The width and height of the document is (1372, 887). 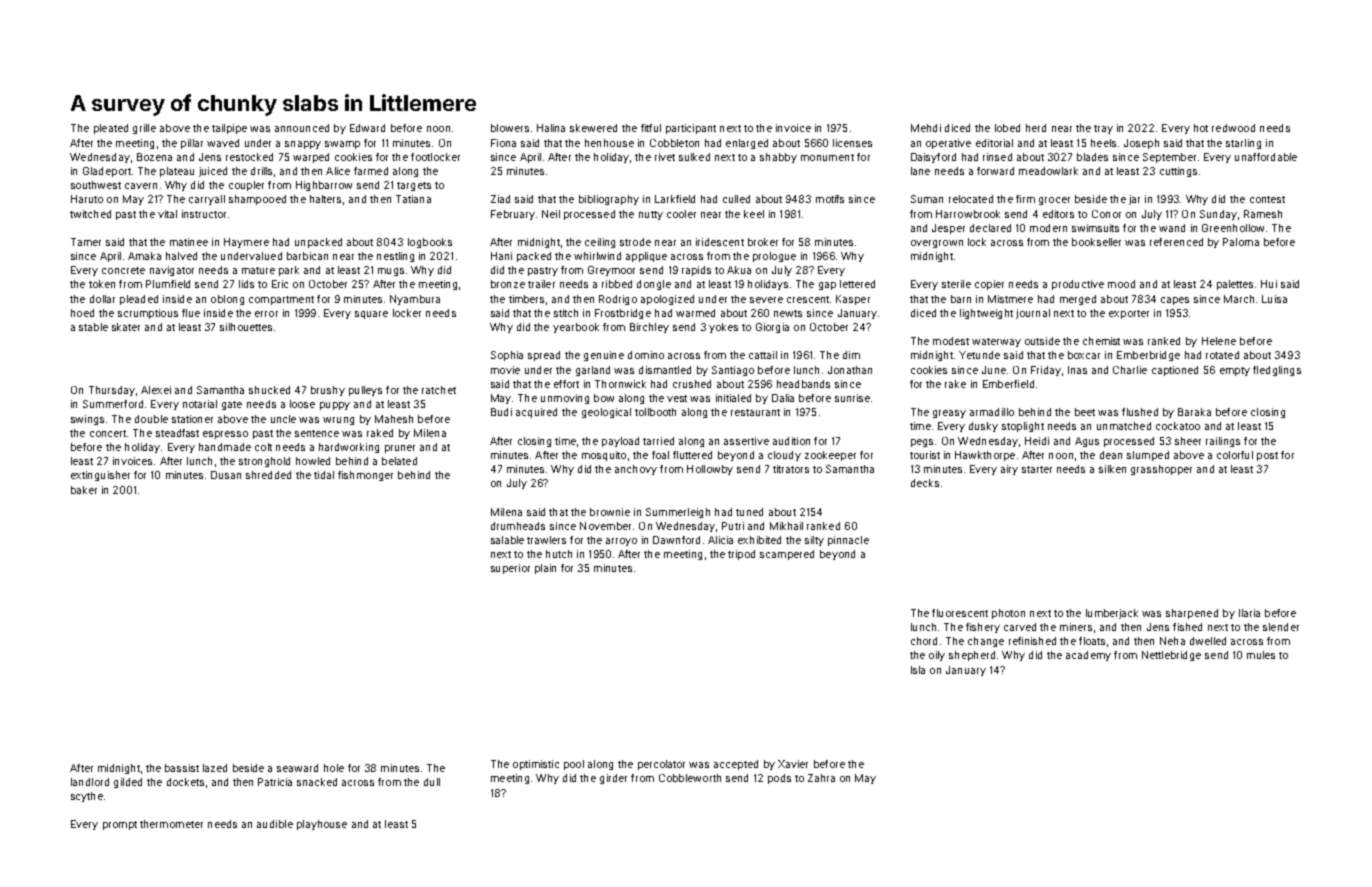 What do you see at coordinates (821, 778) in the document?
I see `Zahra` at bounding box center [821, 778].
